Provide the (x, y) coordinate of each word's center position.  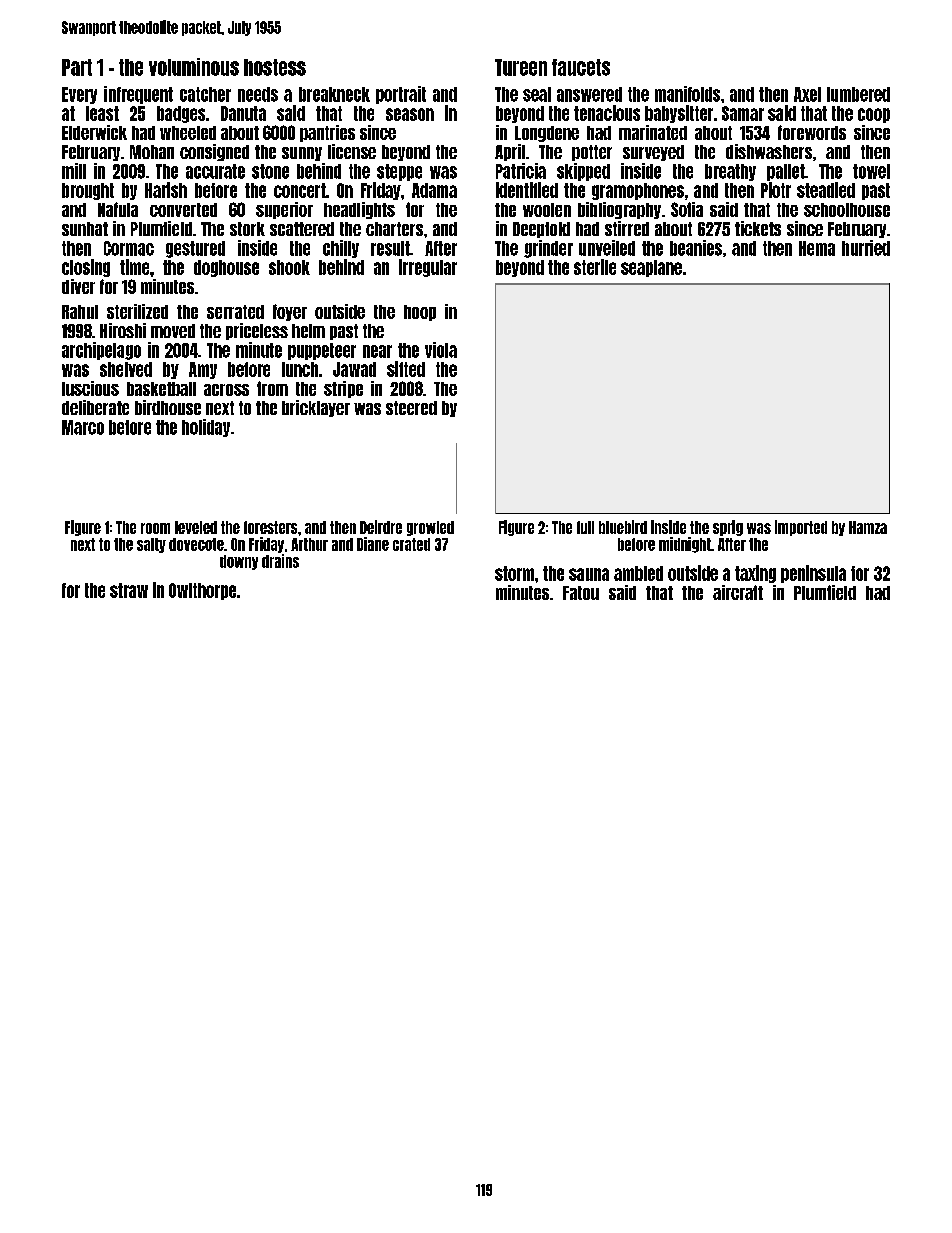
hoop (420, 313)
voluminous (194, 67)
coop (874, 115)
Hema (817, 248)
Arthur (309, 544)
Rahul (80, 312)
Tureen (521, 67)
